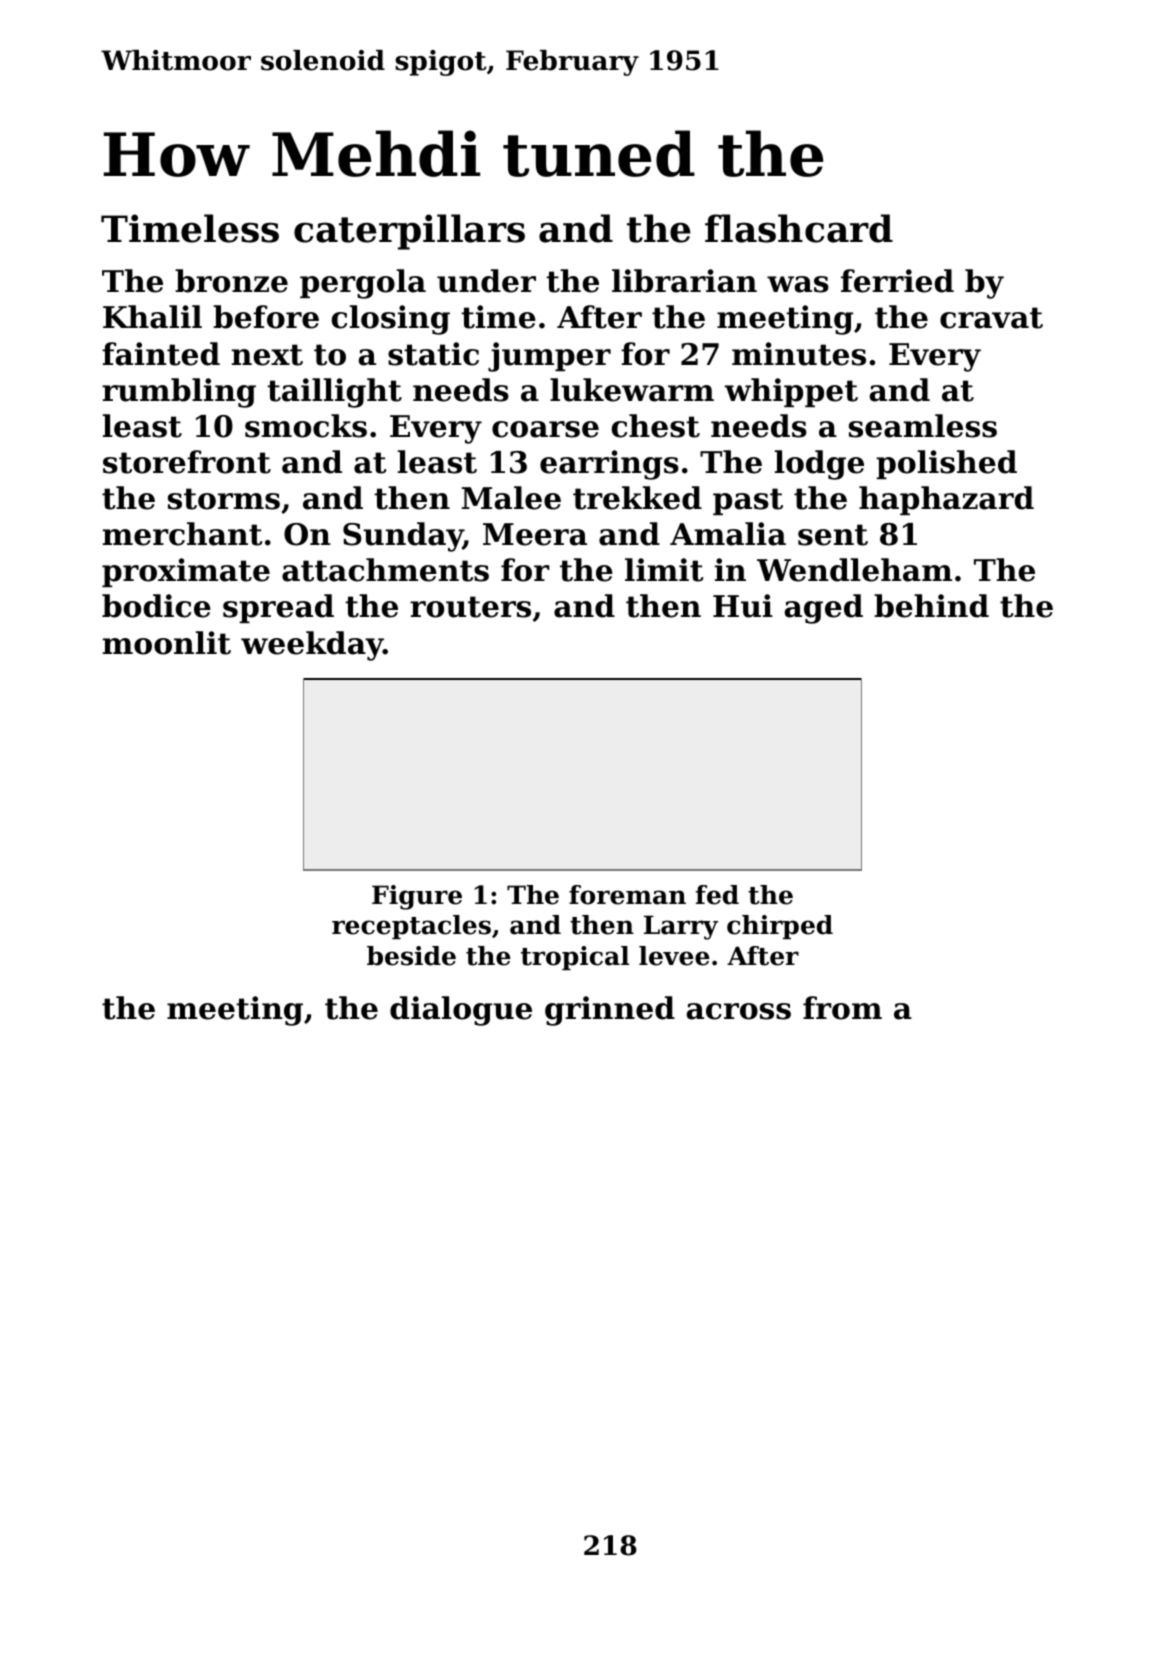 Image resolution: width=1165 pixels, height=1654 pixels. Describe the element at coordinates (186, 572) in the document. I see `proximate` at that location.
